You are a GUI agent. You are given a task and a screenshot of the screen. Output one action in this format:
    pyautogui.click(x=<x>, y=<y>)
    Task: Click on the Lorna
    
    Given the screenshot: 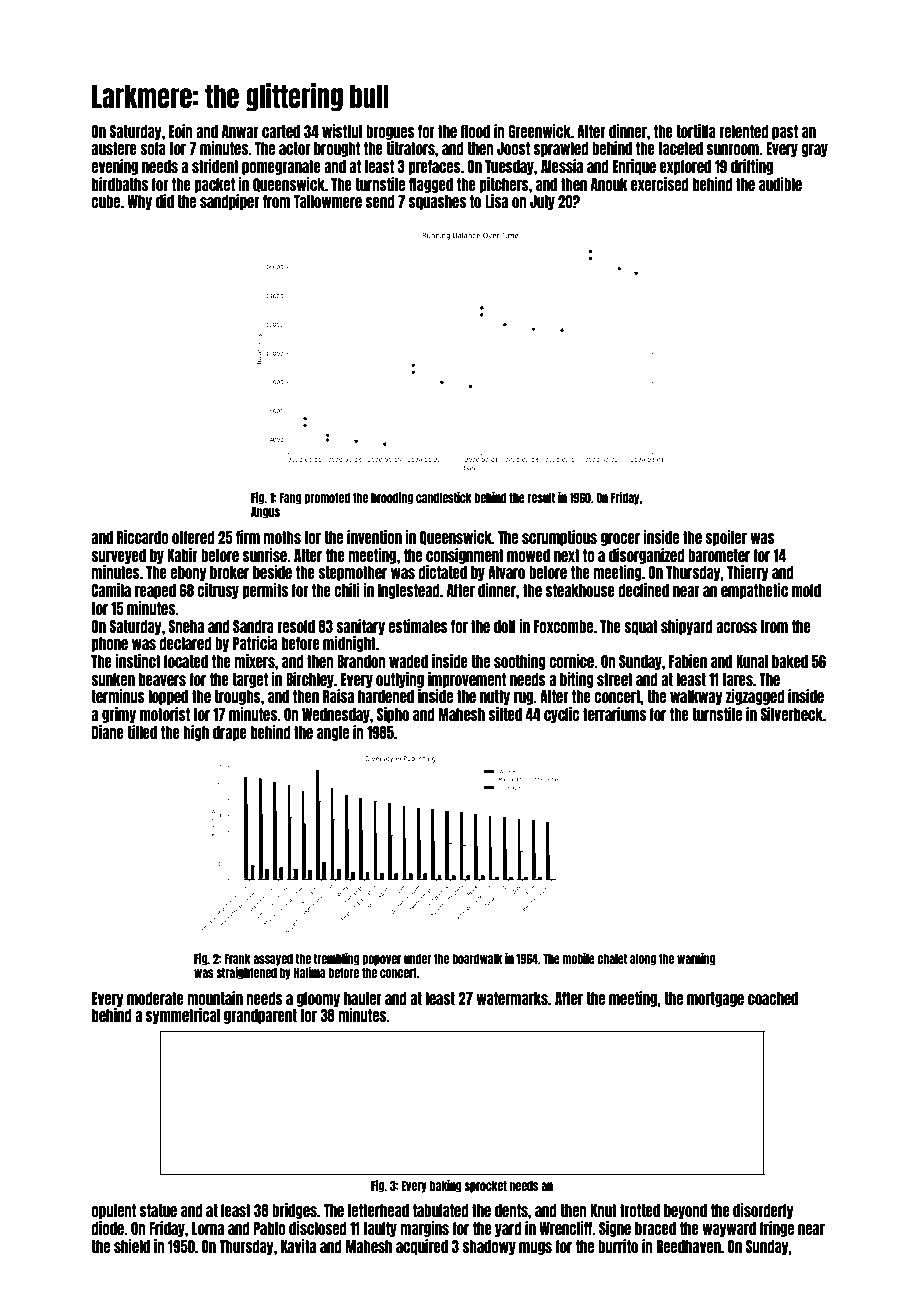 What is the action you would take?
    pyautogui.click(x=208, y=1228)
